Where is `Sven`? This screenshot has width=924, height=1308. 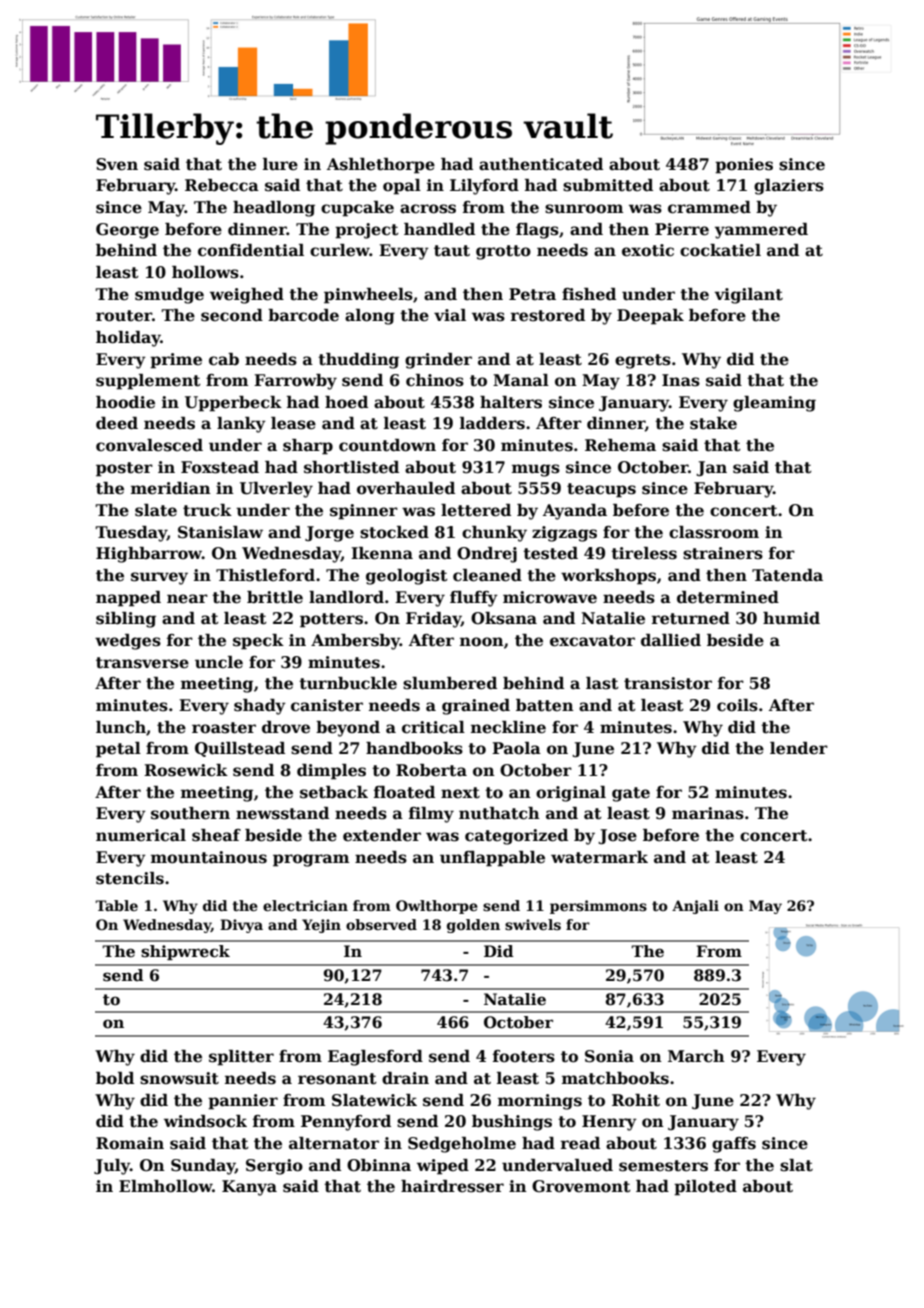
Sven is located at coordinates (117, 164).
